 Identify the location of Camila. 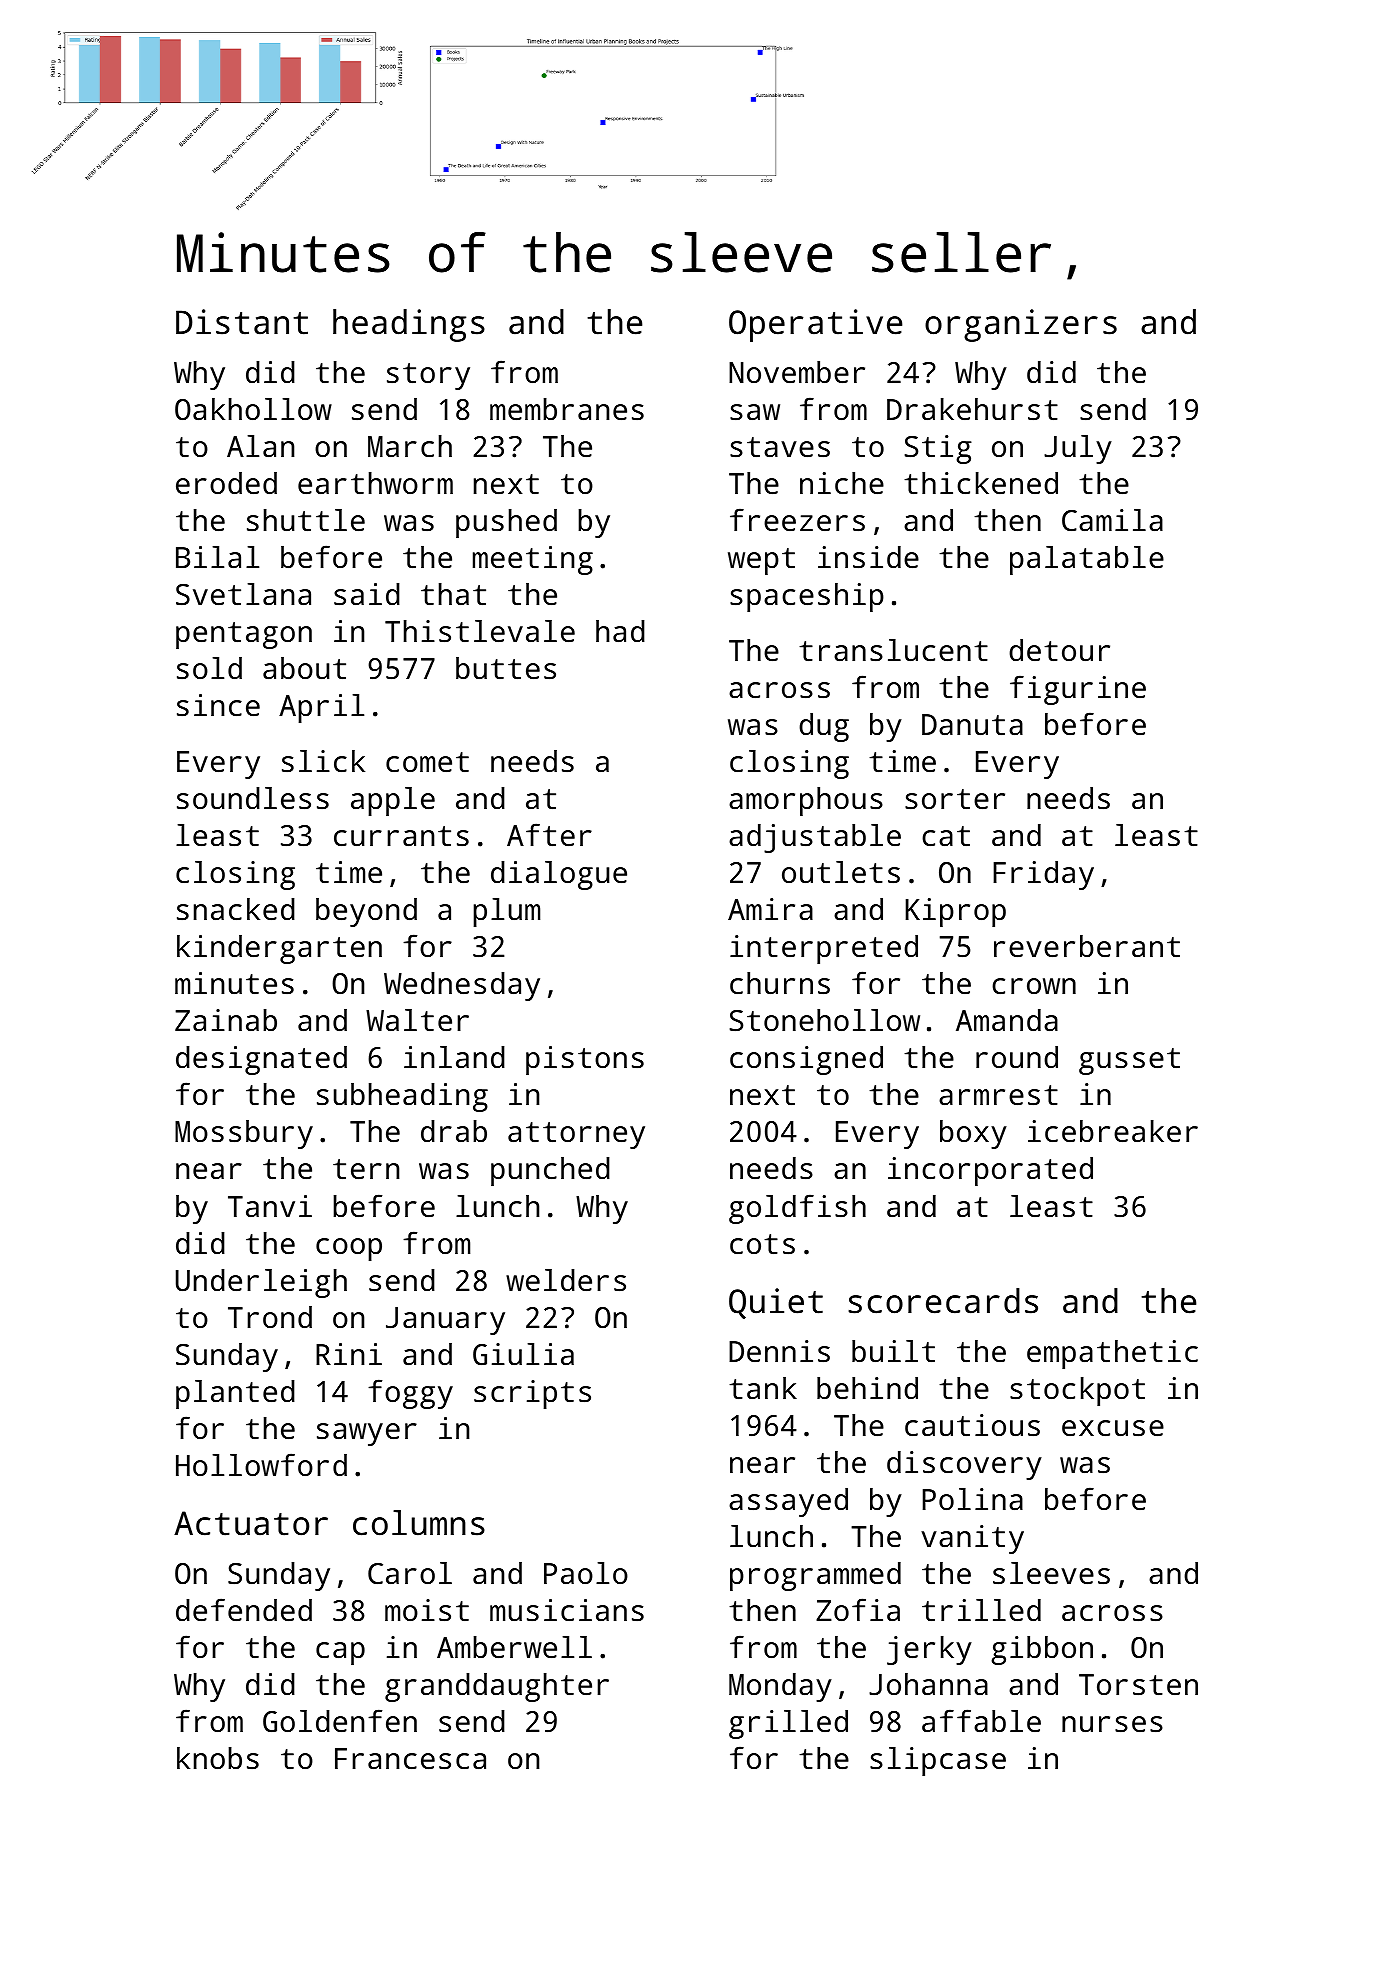
(1112, 520).
